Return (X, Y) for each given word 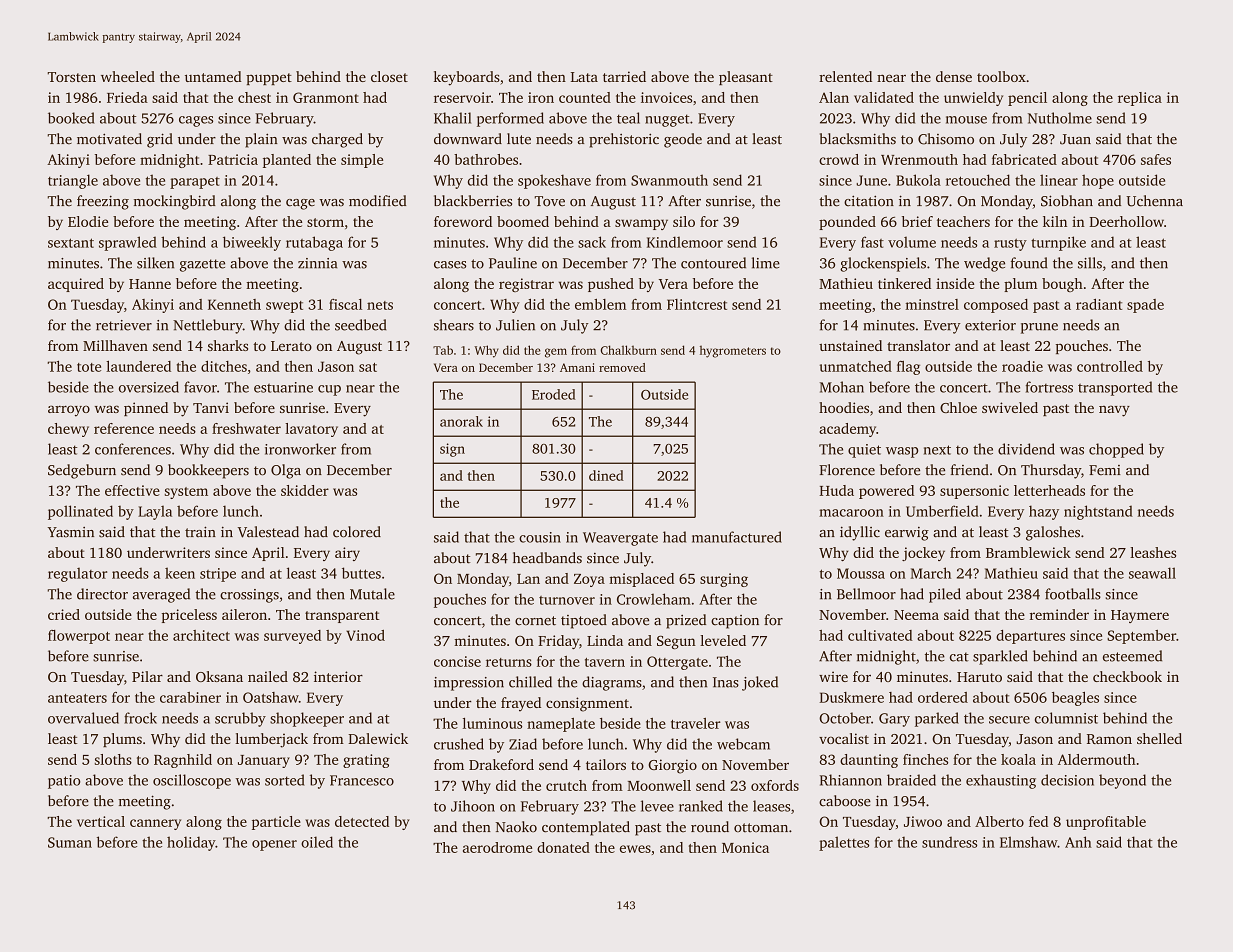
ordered (943, 697)
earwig (907, 534)
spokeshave (554, 181)
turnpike (1058, 243)
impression (469, 684)
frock (140, 718)
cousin (540, 537)
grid (160, 140)
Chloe (958, 407)
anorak (461, 421)
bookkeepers (208, 471)
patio (64, 782)
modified (377, 201)
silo (684, 221)
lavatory (311, 430)
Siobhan (1067, 201)
